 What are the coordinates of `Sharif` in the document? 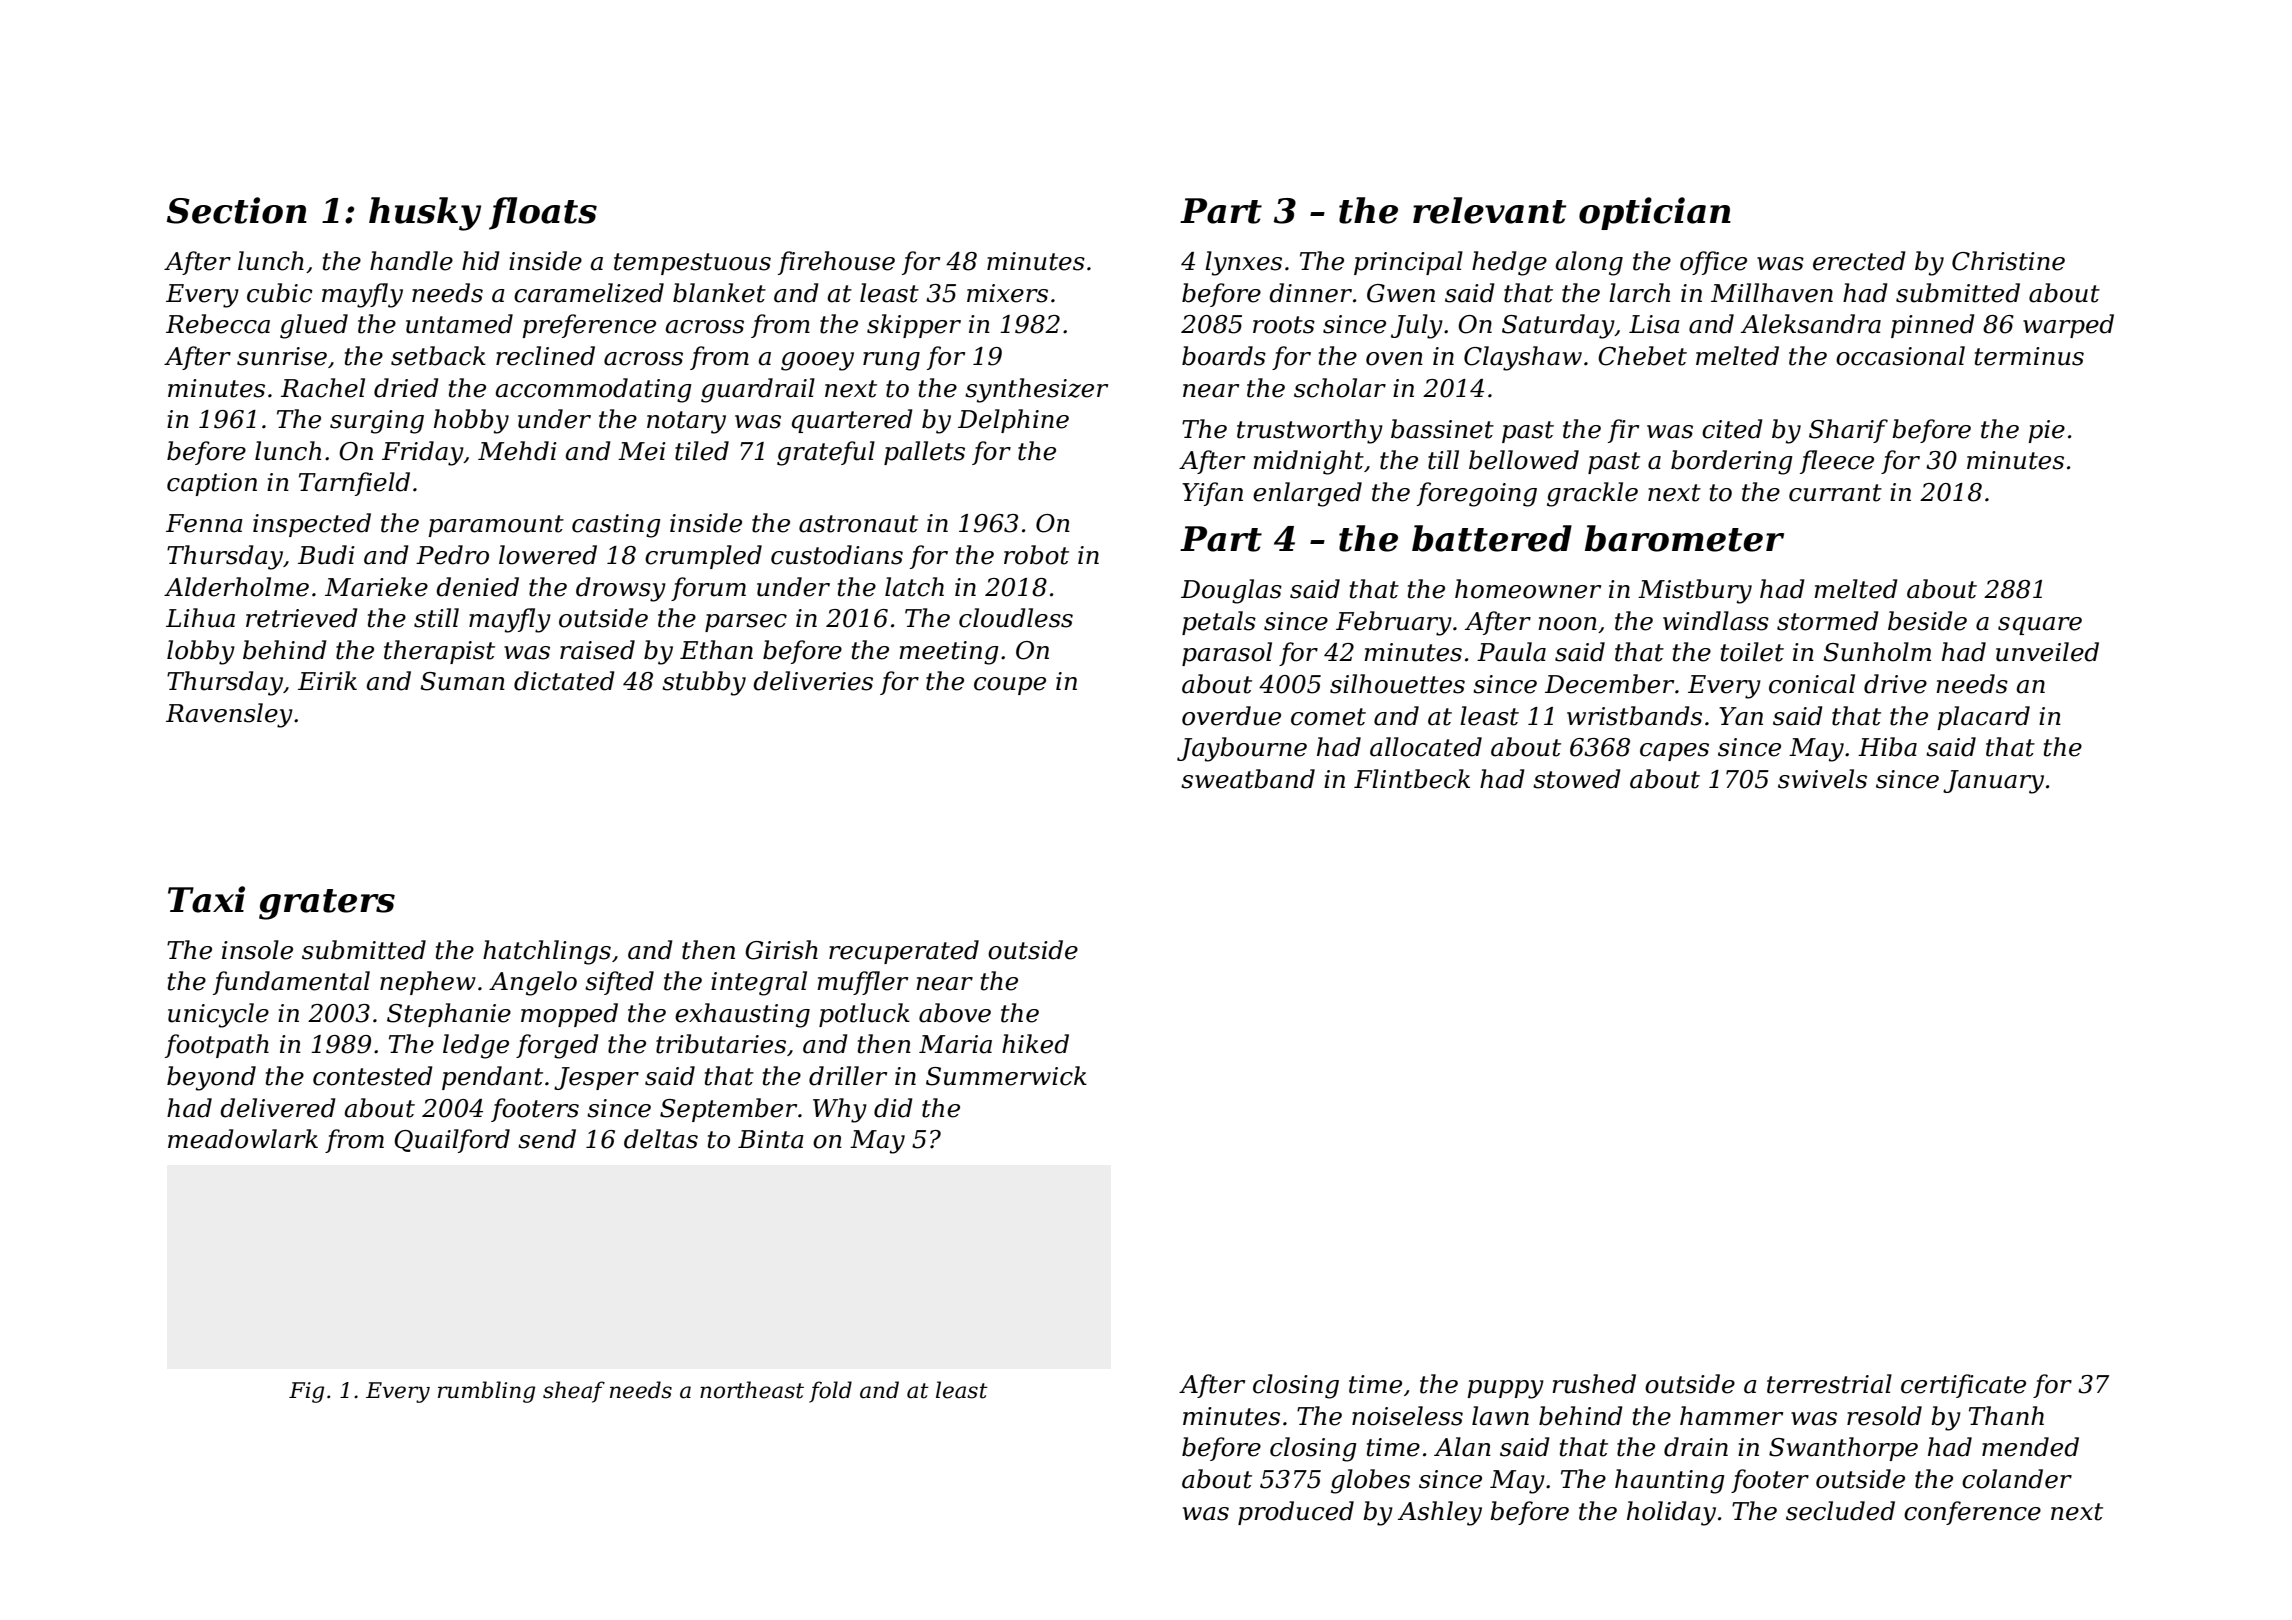 It's located at (1848, 431).
